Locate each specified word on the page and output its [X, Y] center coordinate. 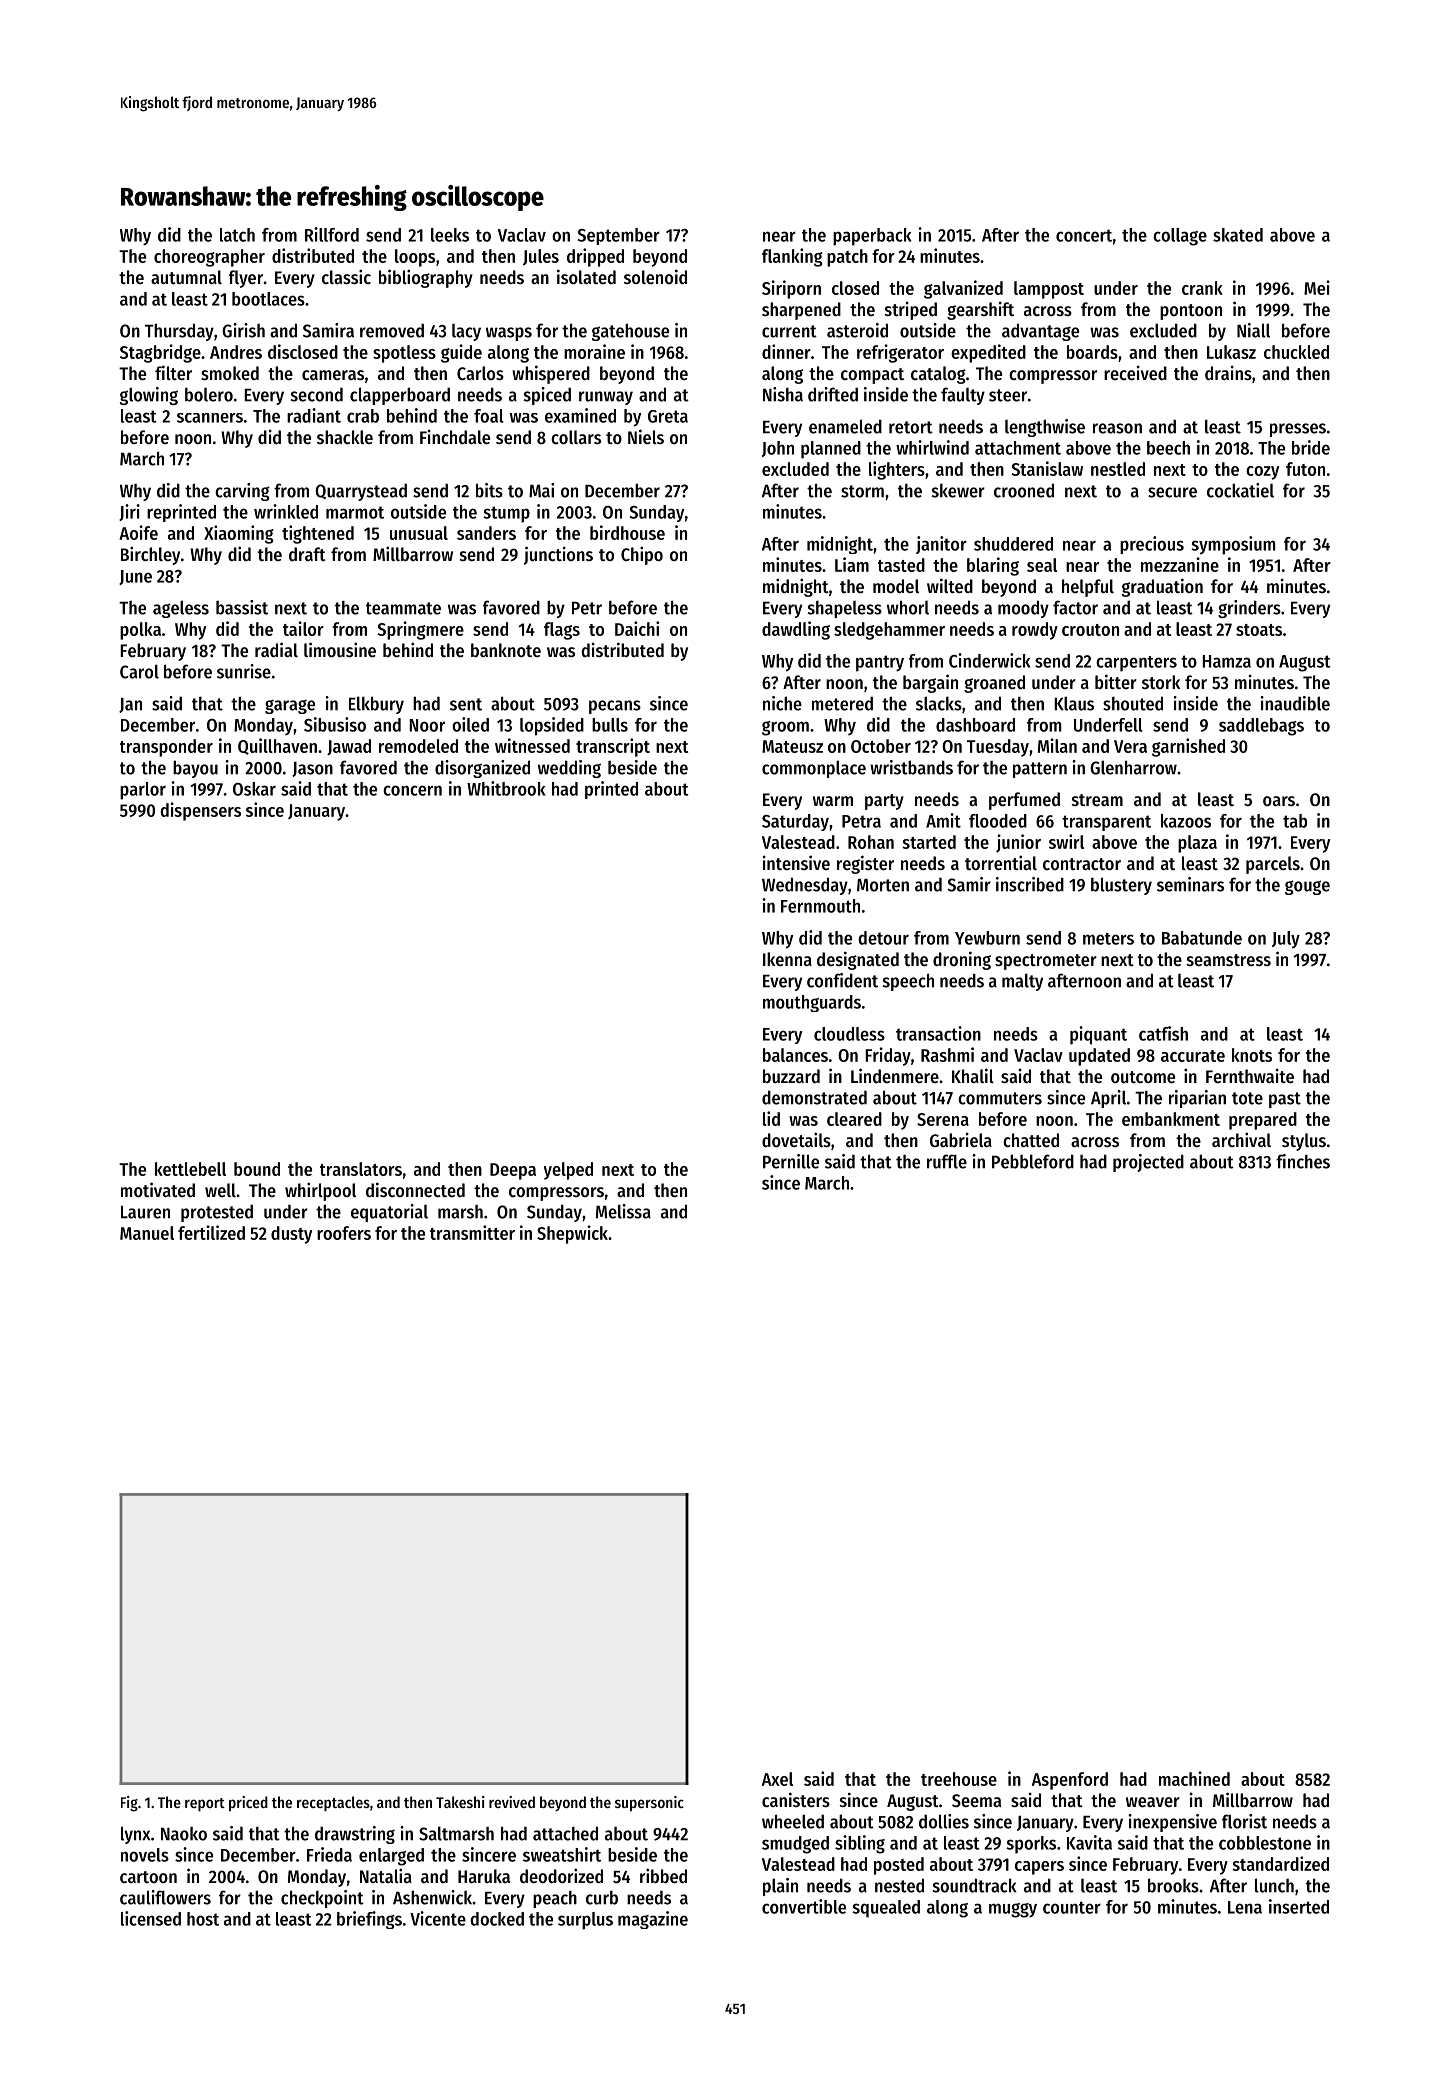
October [881, 746]
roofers [344, 1233]
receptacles [333, 1803]
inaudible [1295, 703]
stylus [1304, 1142]
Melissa [623, 1211]
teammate [403, 608]
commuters [1000, 1098]
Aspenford [1070, 1781]
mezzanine [1180, 564]
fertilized [211, 1232]
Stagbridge [160, 353]
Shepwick [572, 1234]
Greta [668, 416]
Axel [777, 1779]
